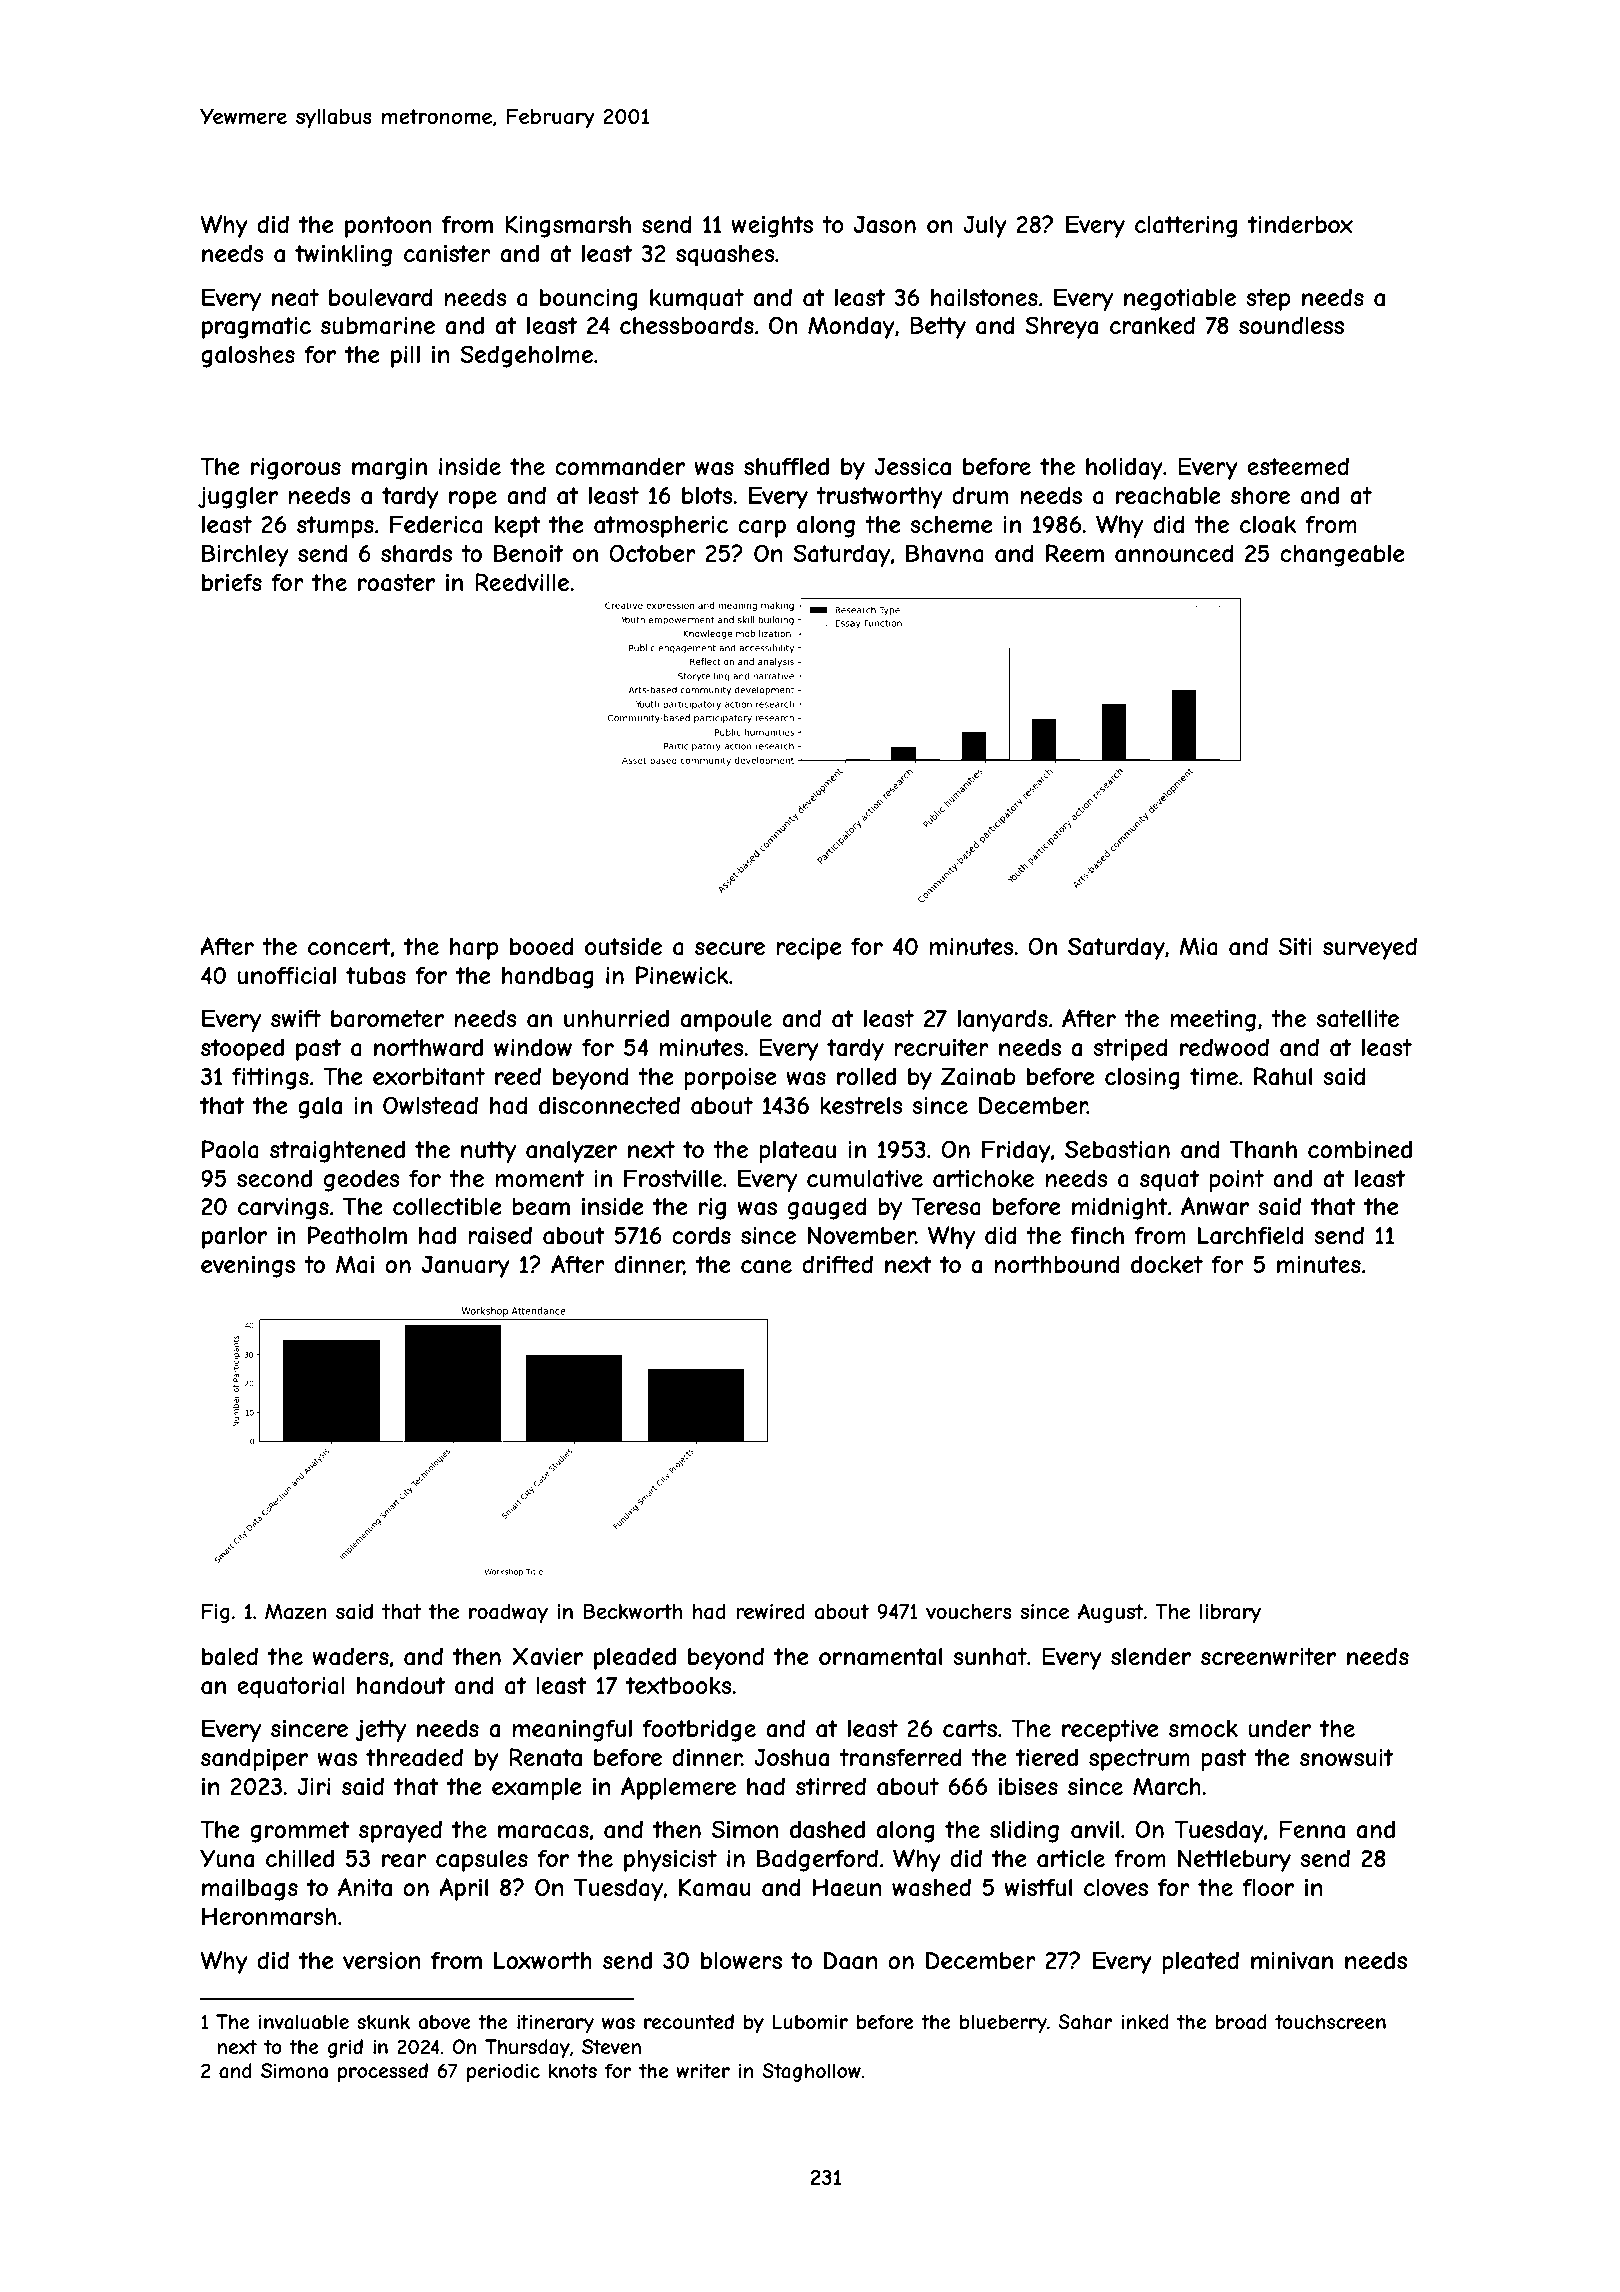  What do you see at coordinates (300, 1832) in the screenshot?
I see `grommet` at bounding box center [300, 1832].
